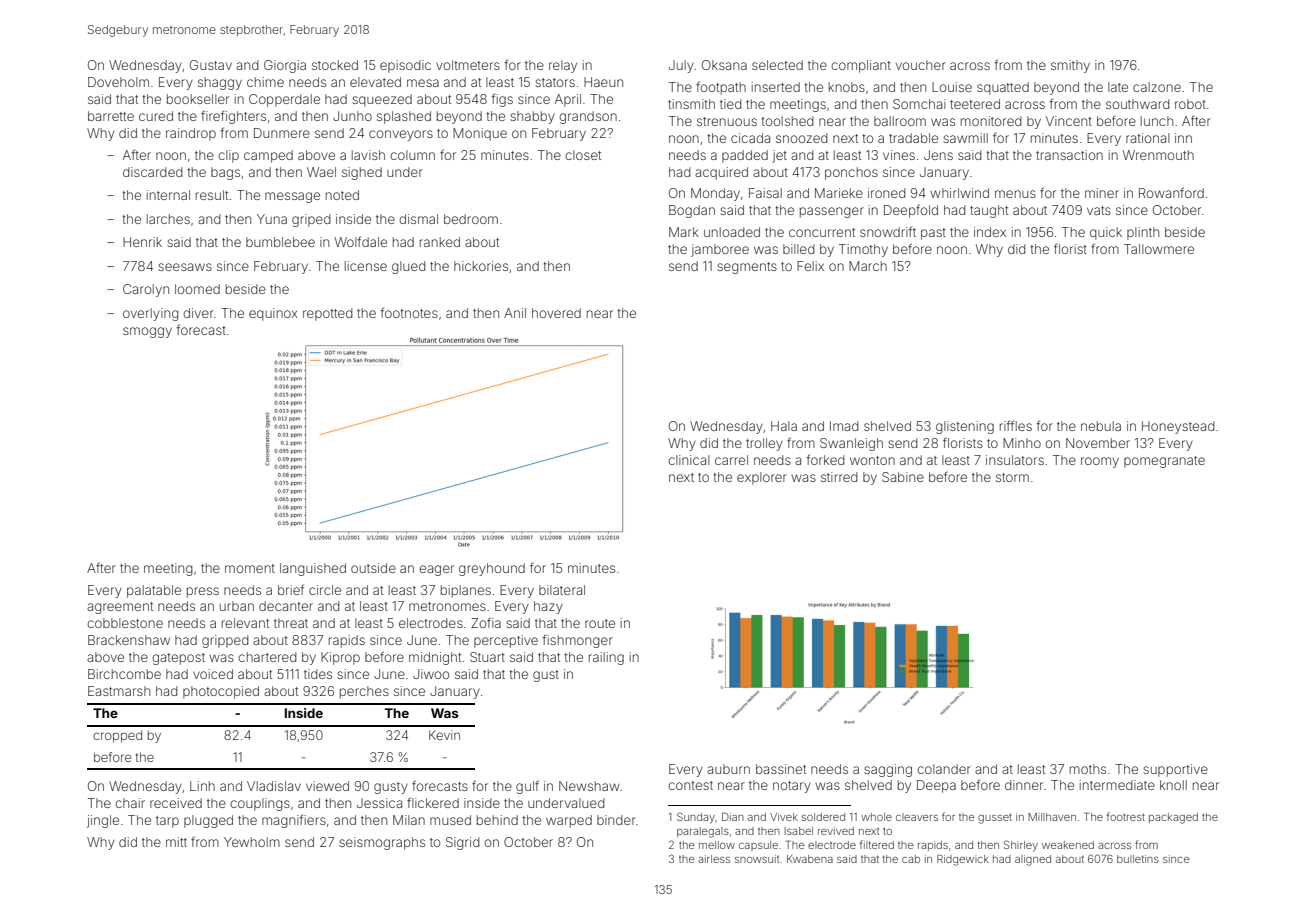 The width and height of the document is (1308, 924). What do you see at coordinates (603, 82) in the document?
I see `Haeun` at bounding box center [603, 82].
